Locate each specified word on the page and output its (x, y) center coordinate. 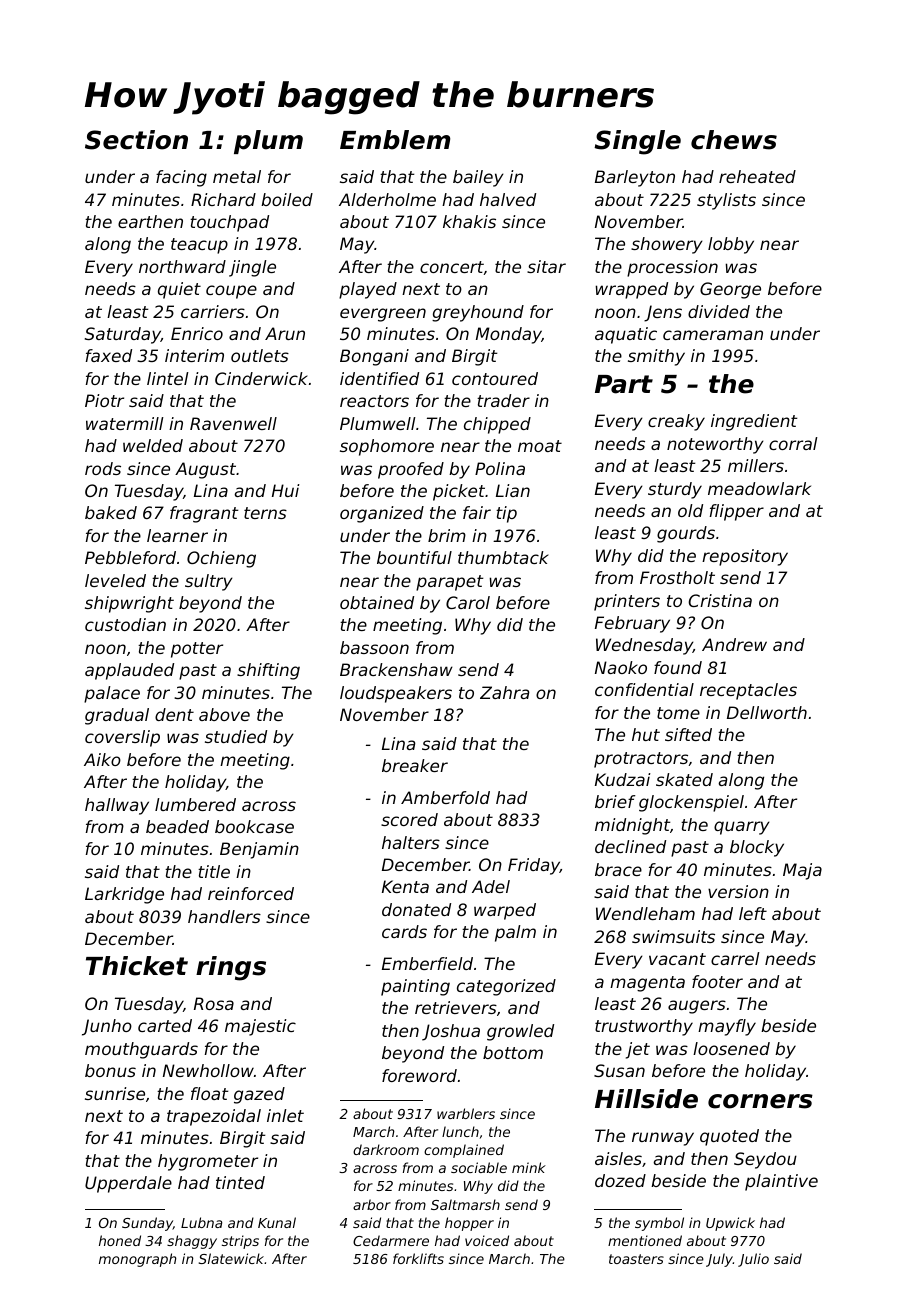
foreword (419, 1075)
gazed (259, 1095)
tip (506, 514)
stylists (726, 201)
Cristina (720, 600)
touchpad (229, 223)
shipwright (129, 604)
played (368, 290)
